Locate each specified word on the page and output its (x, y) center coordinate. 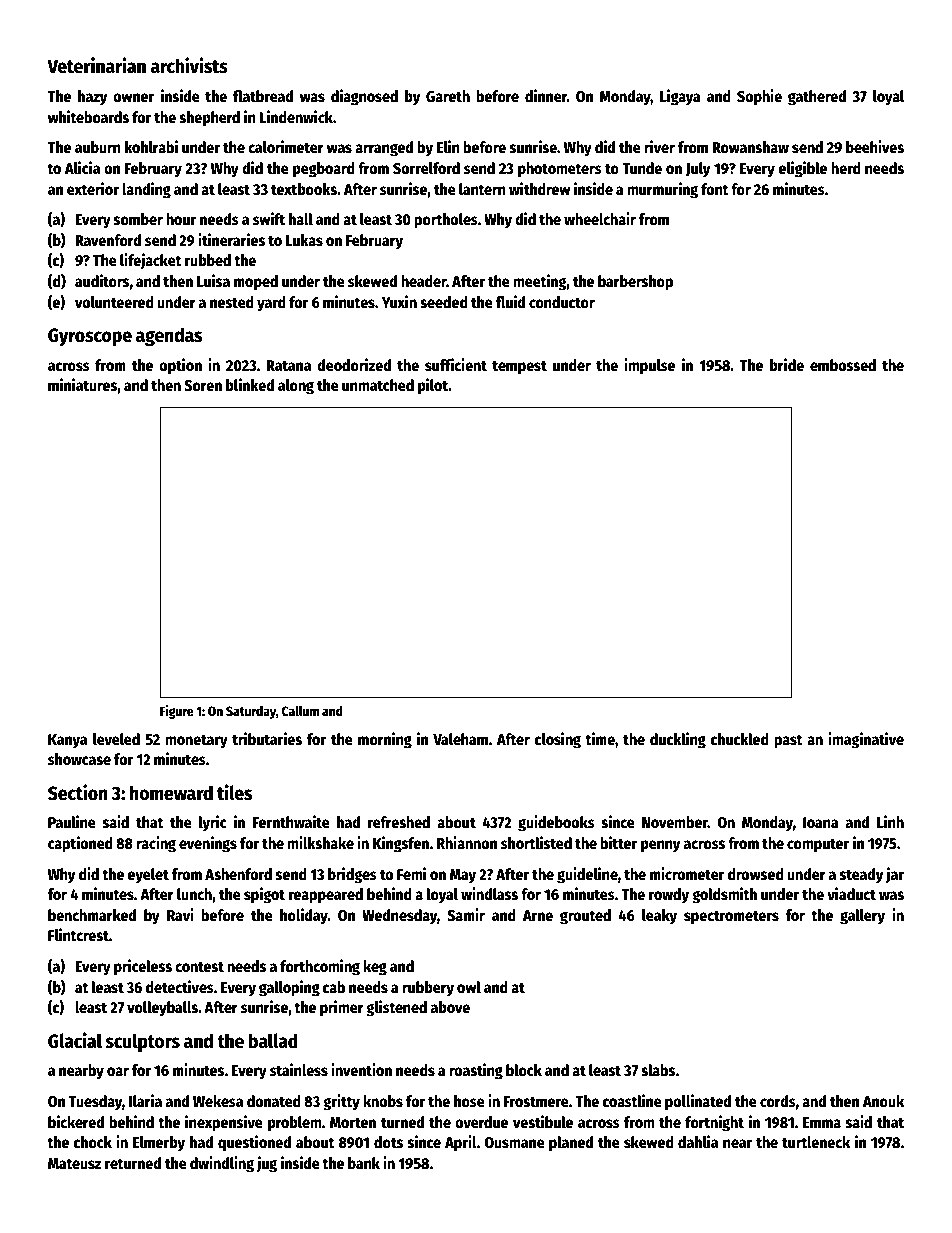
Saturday (251, 712)
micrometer (687, 874)
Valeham (460, 739)
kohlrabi (151, 147)
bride (787, 365)
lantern (482, 189)
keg (375, 968)
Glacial (75, 1040)
